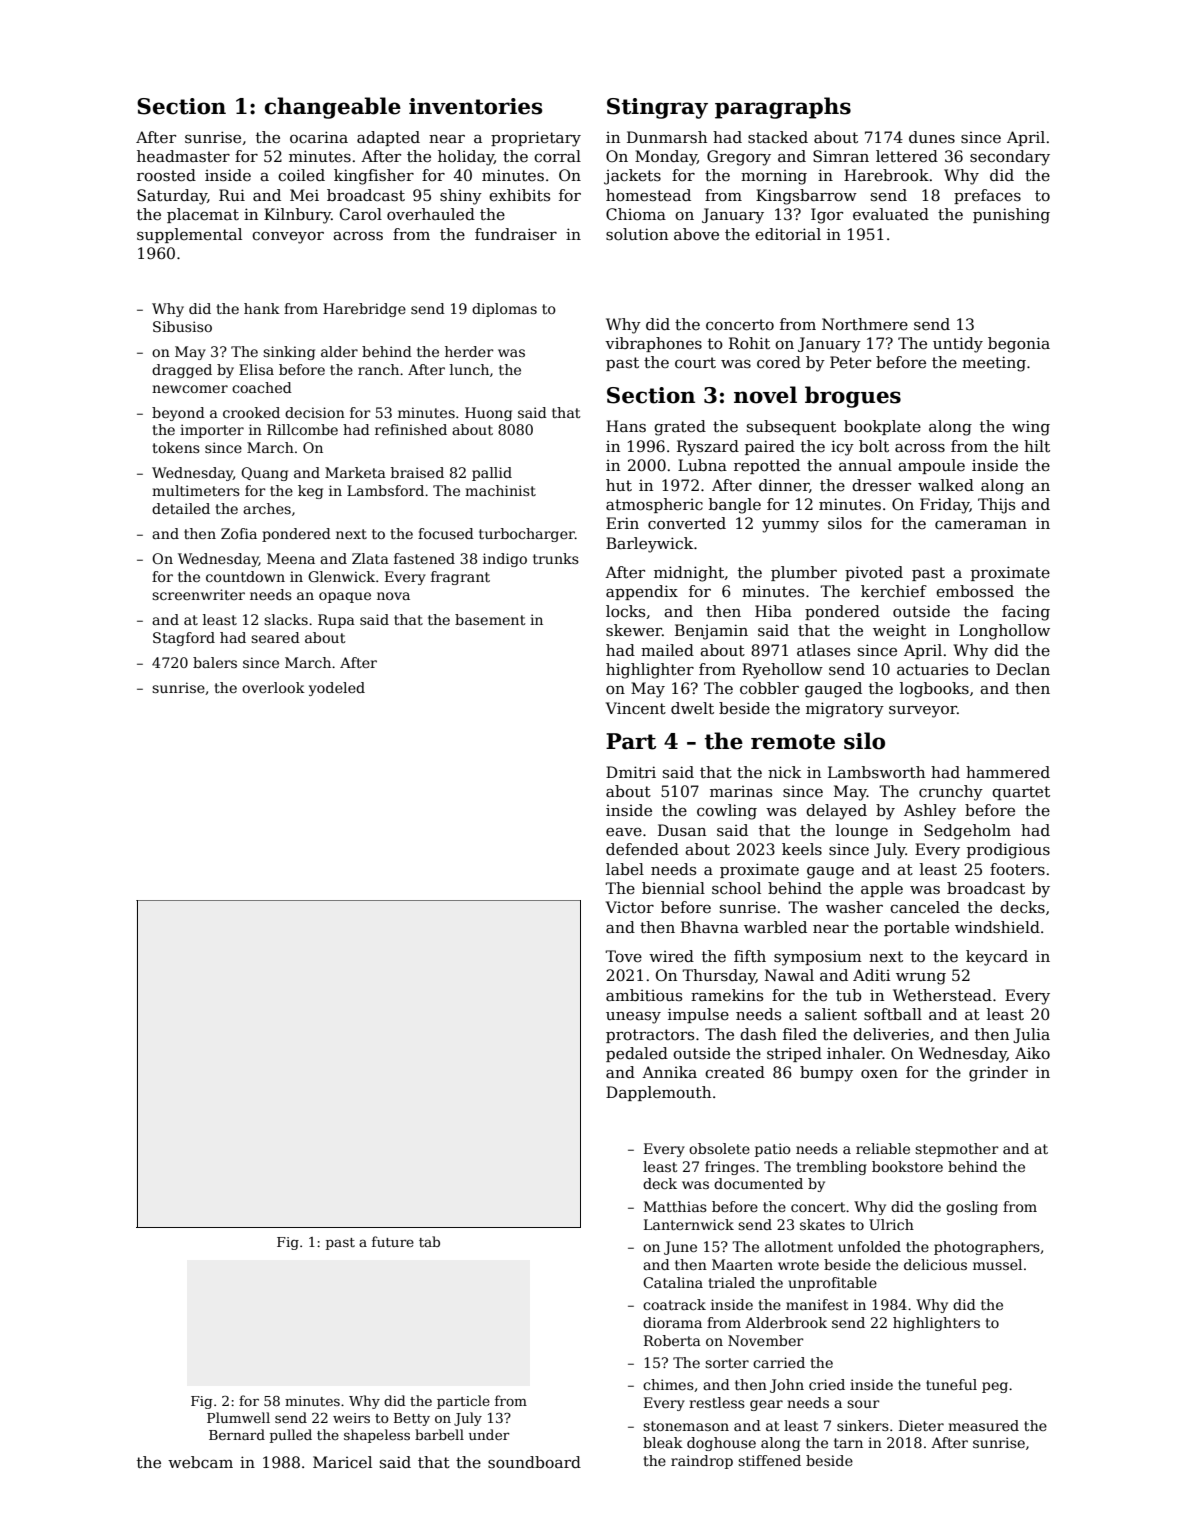 The image size is (1187, 1537). Describe the element at coordinates (637, 1054) in the screenshot. I see `pedaled` at that location.
